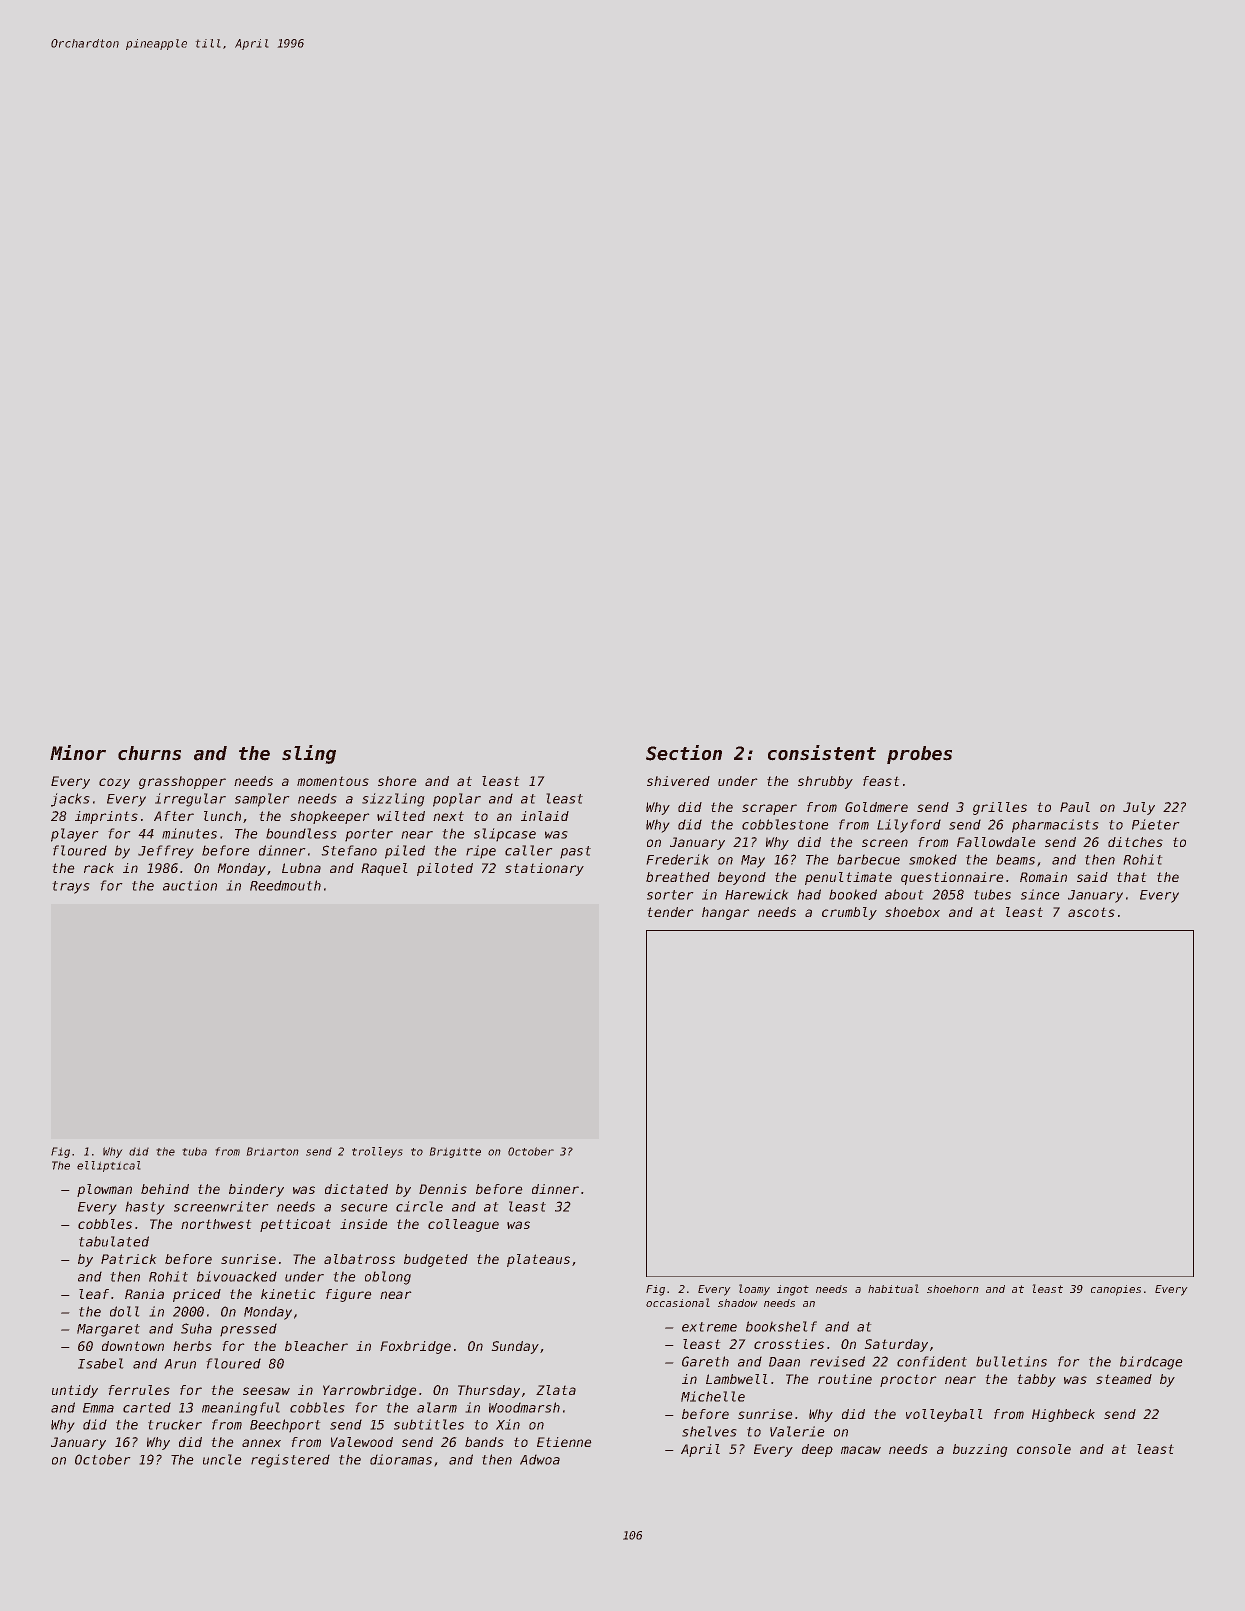  What do you see at coordinates (540, 1459) in the screenshot?
I see `Adwoa` at bounding box center [540, 1459].
